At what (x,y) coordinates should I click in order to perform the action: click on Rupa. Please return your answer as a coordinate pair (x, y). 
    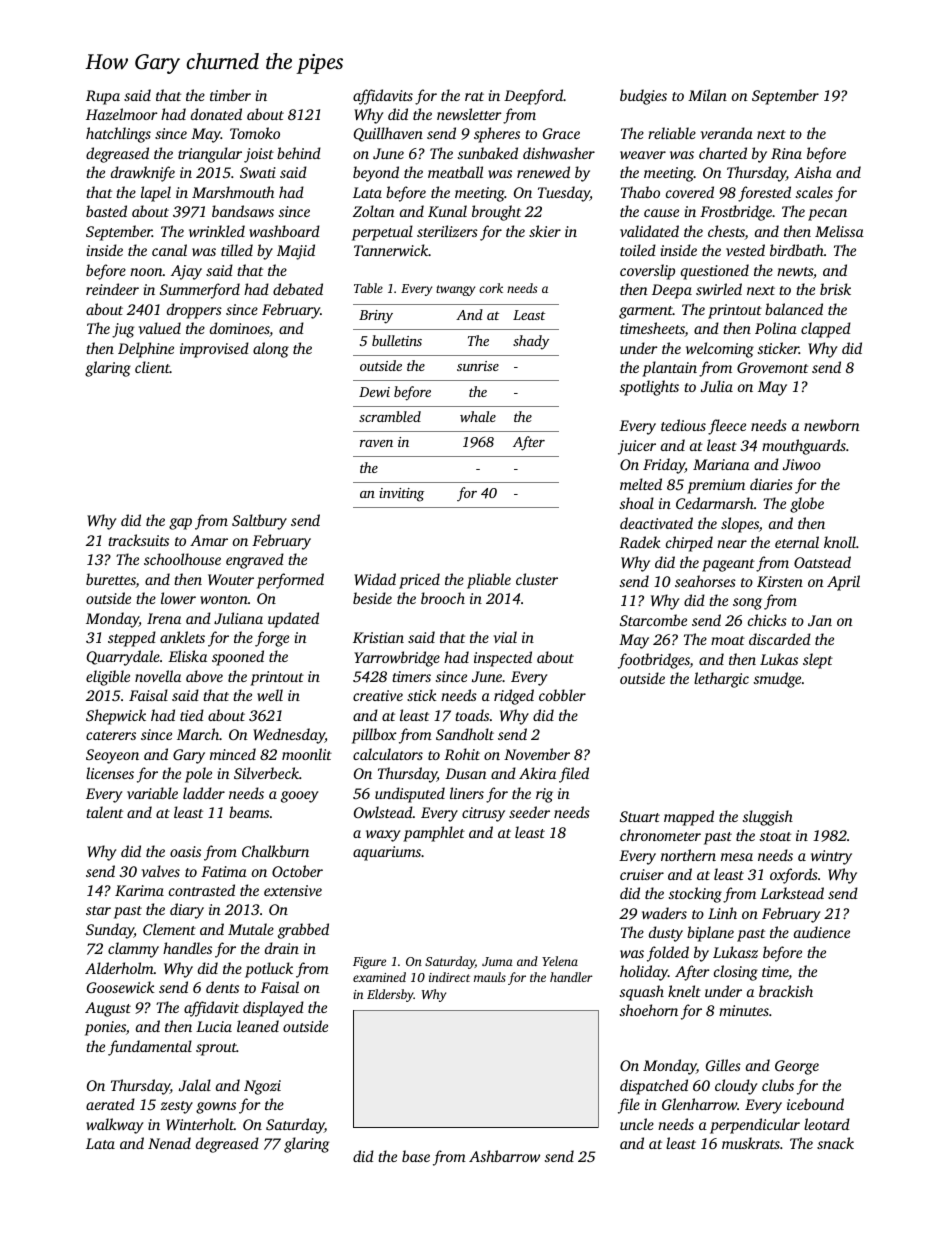
    Looking at the image, I should click on (103, 97).
